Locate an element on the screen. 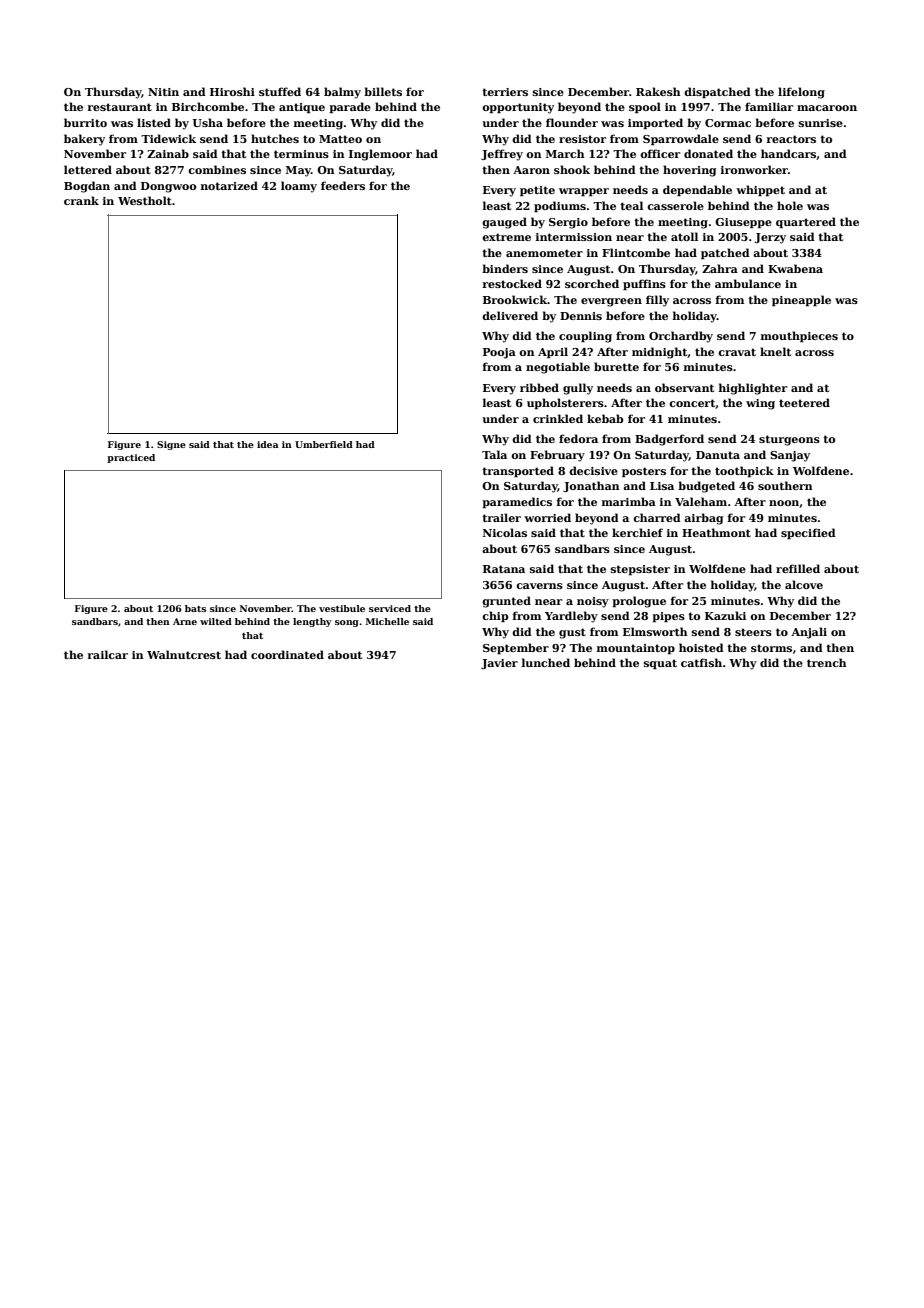 This screenshot has width=924, height=1308. Hiroshi is located at coordinates (232, 91).
